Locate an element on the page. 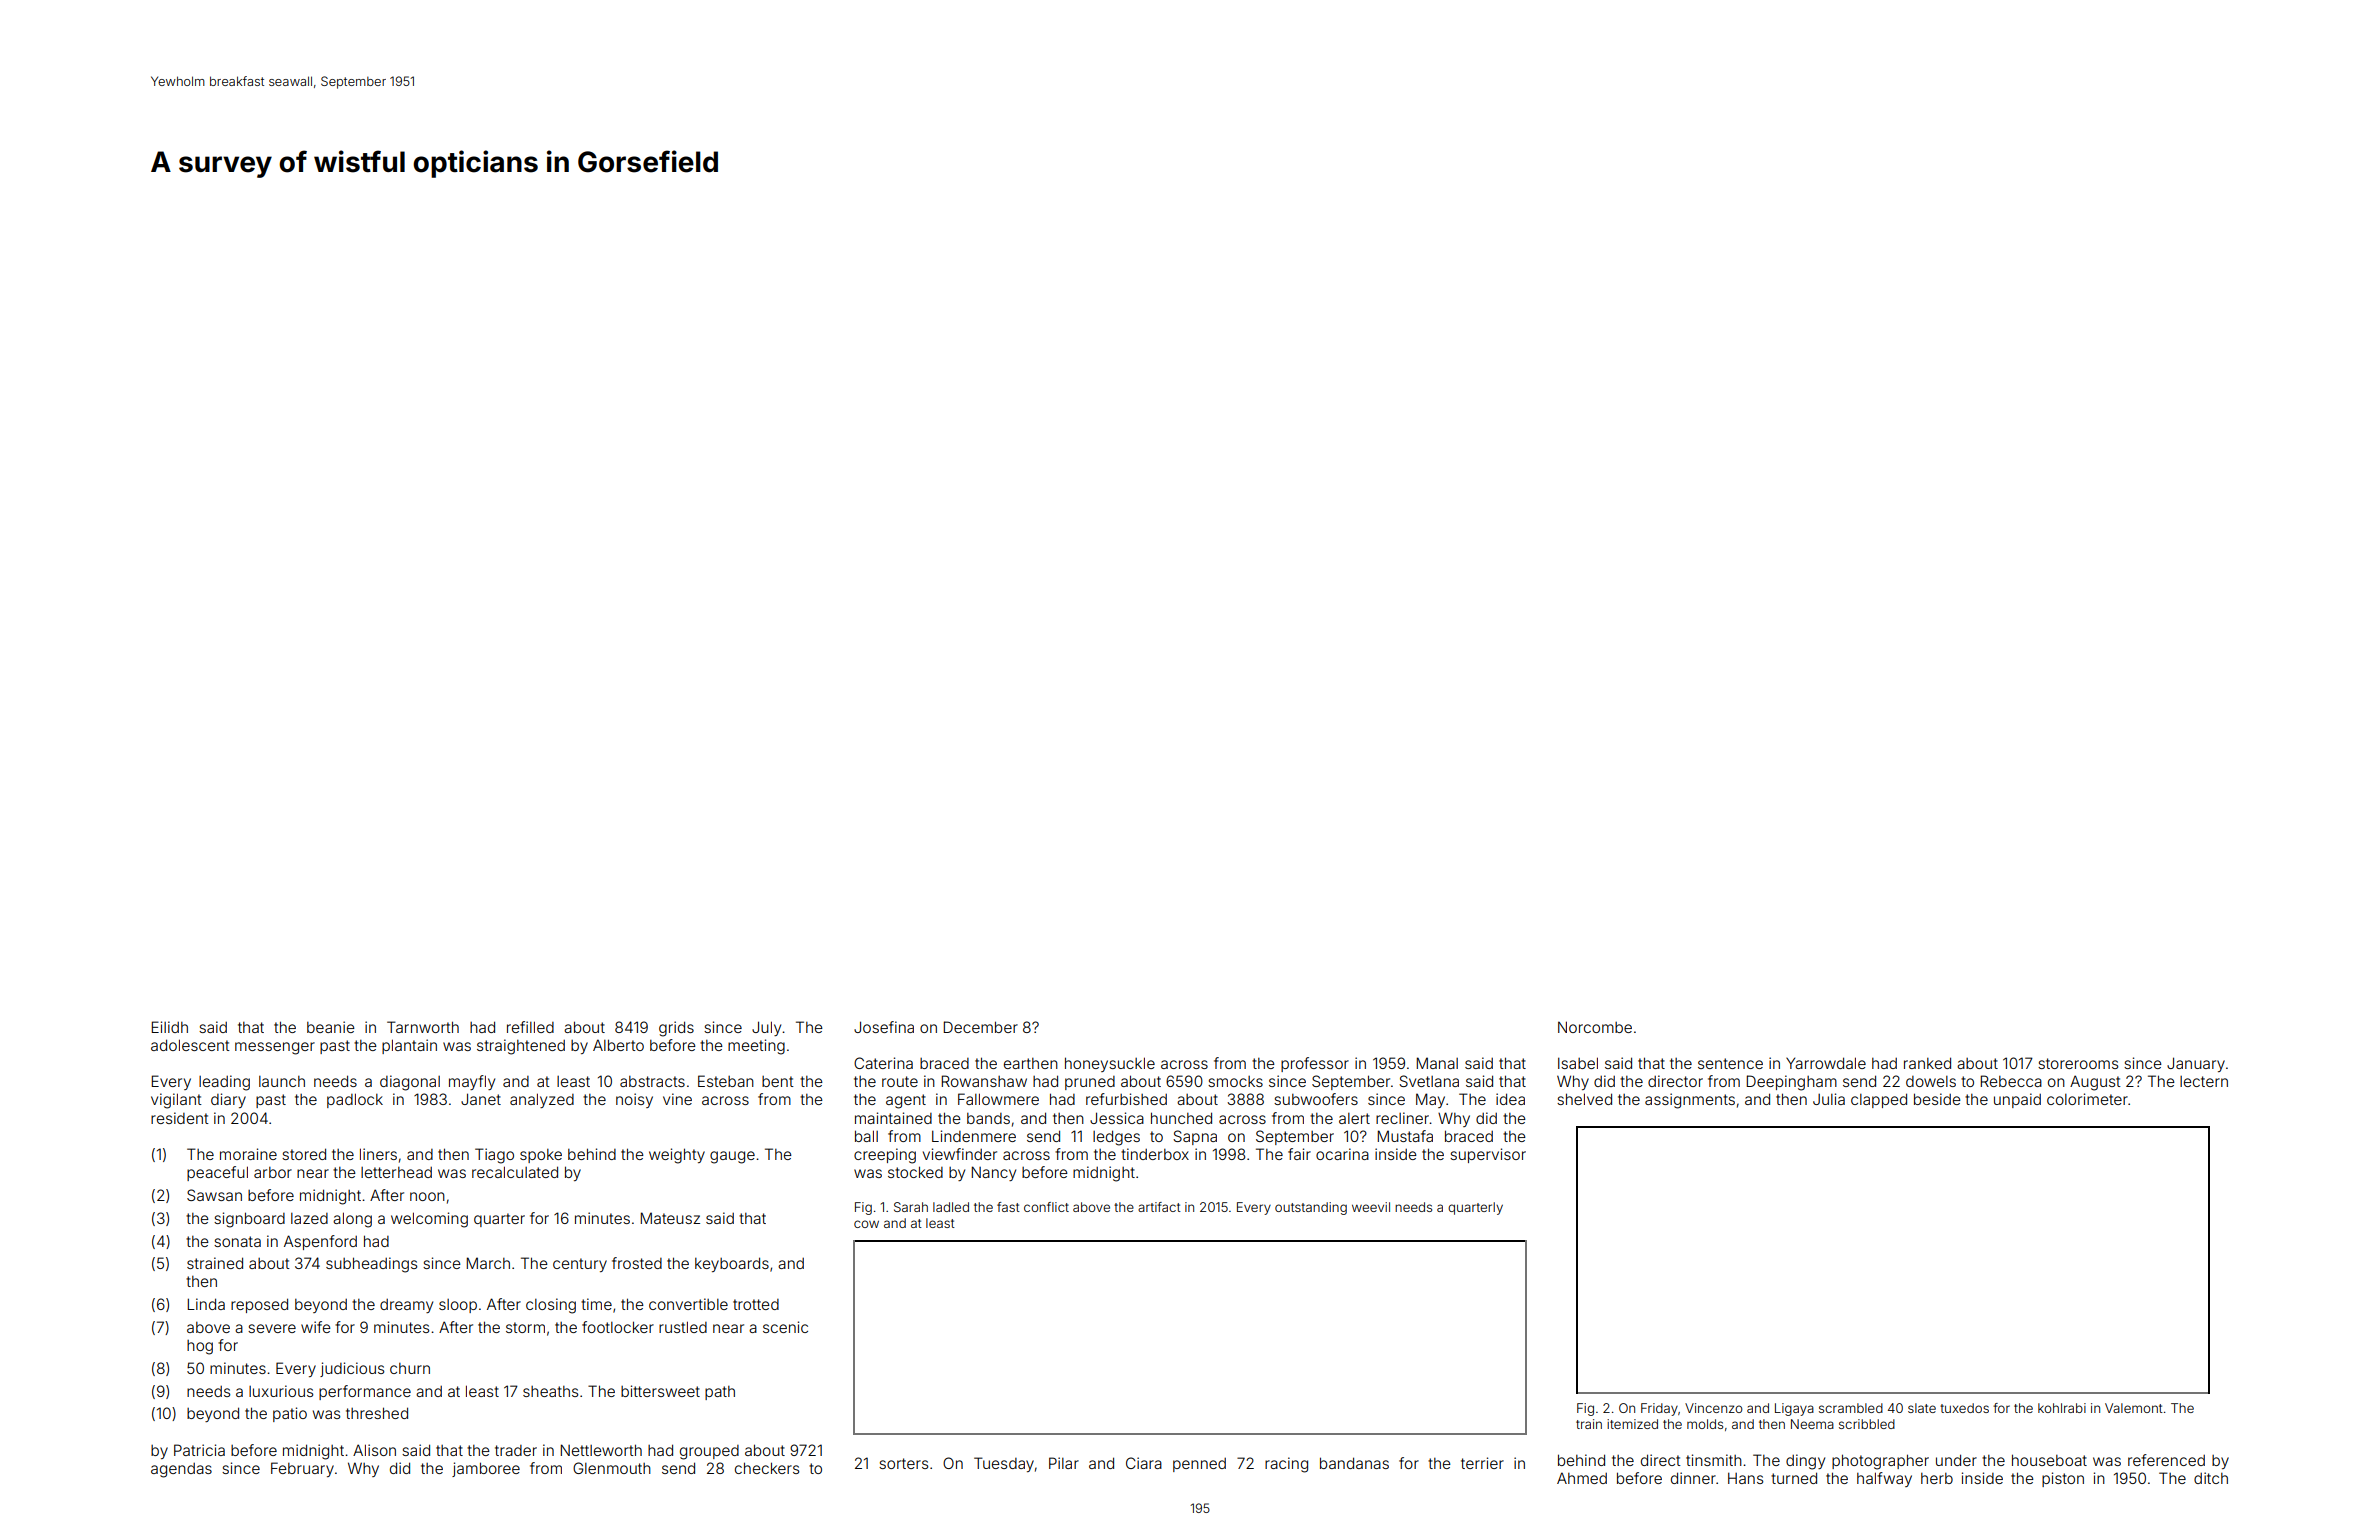 This document has width=2380, height=1540. moraine is located at coordinates (248, 1154).
